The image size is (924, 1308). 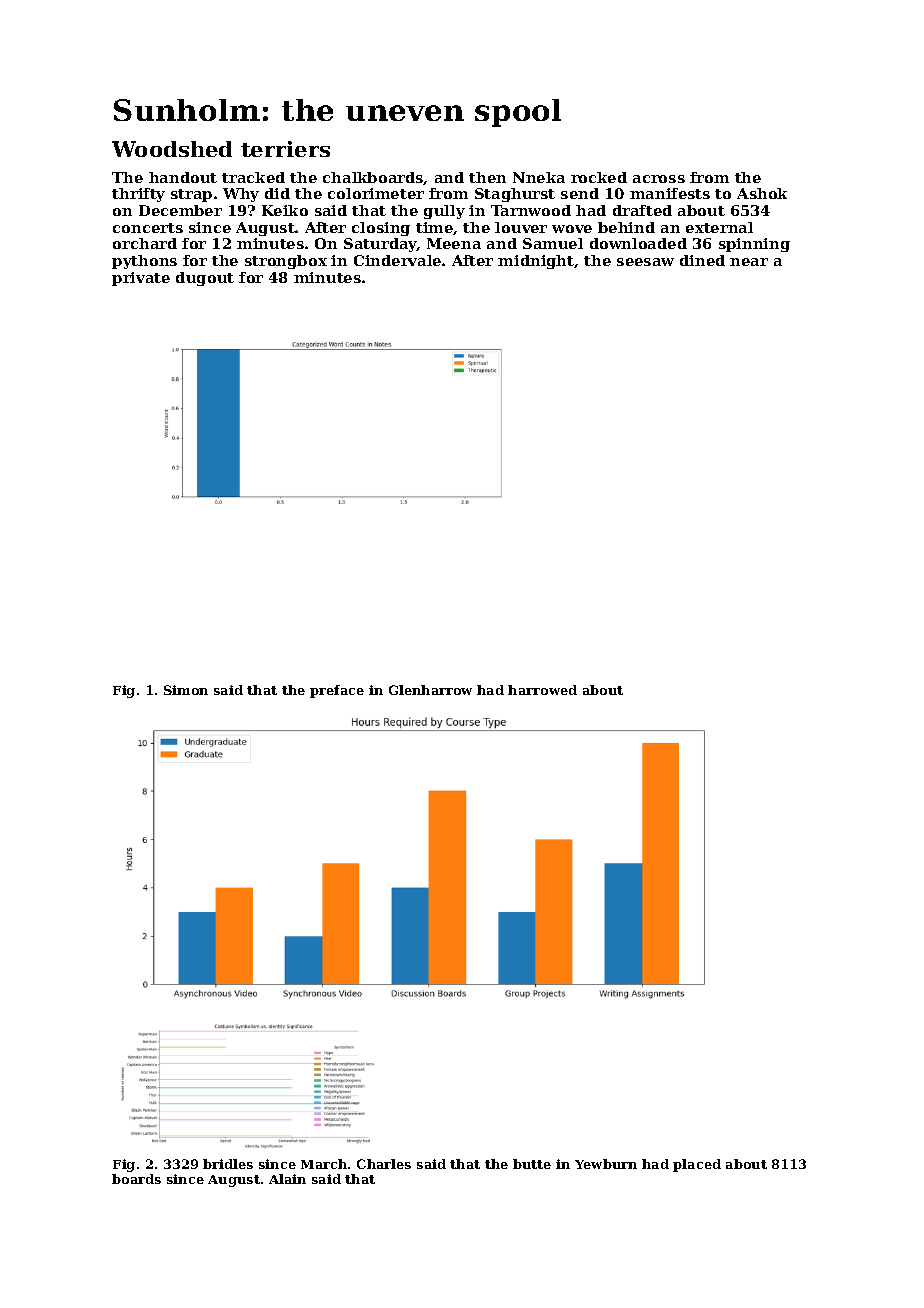 What do you see at coordinates (532, 1164) in the image?
I see `butte` at bounding box center [532, 1164].
